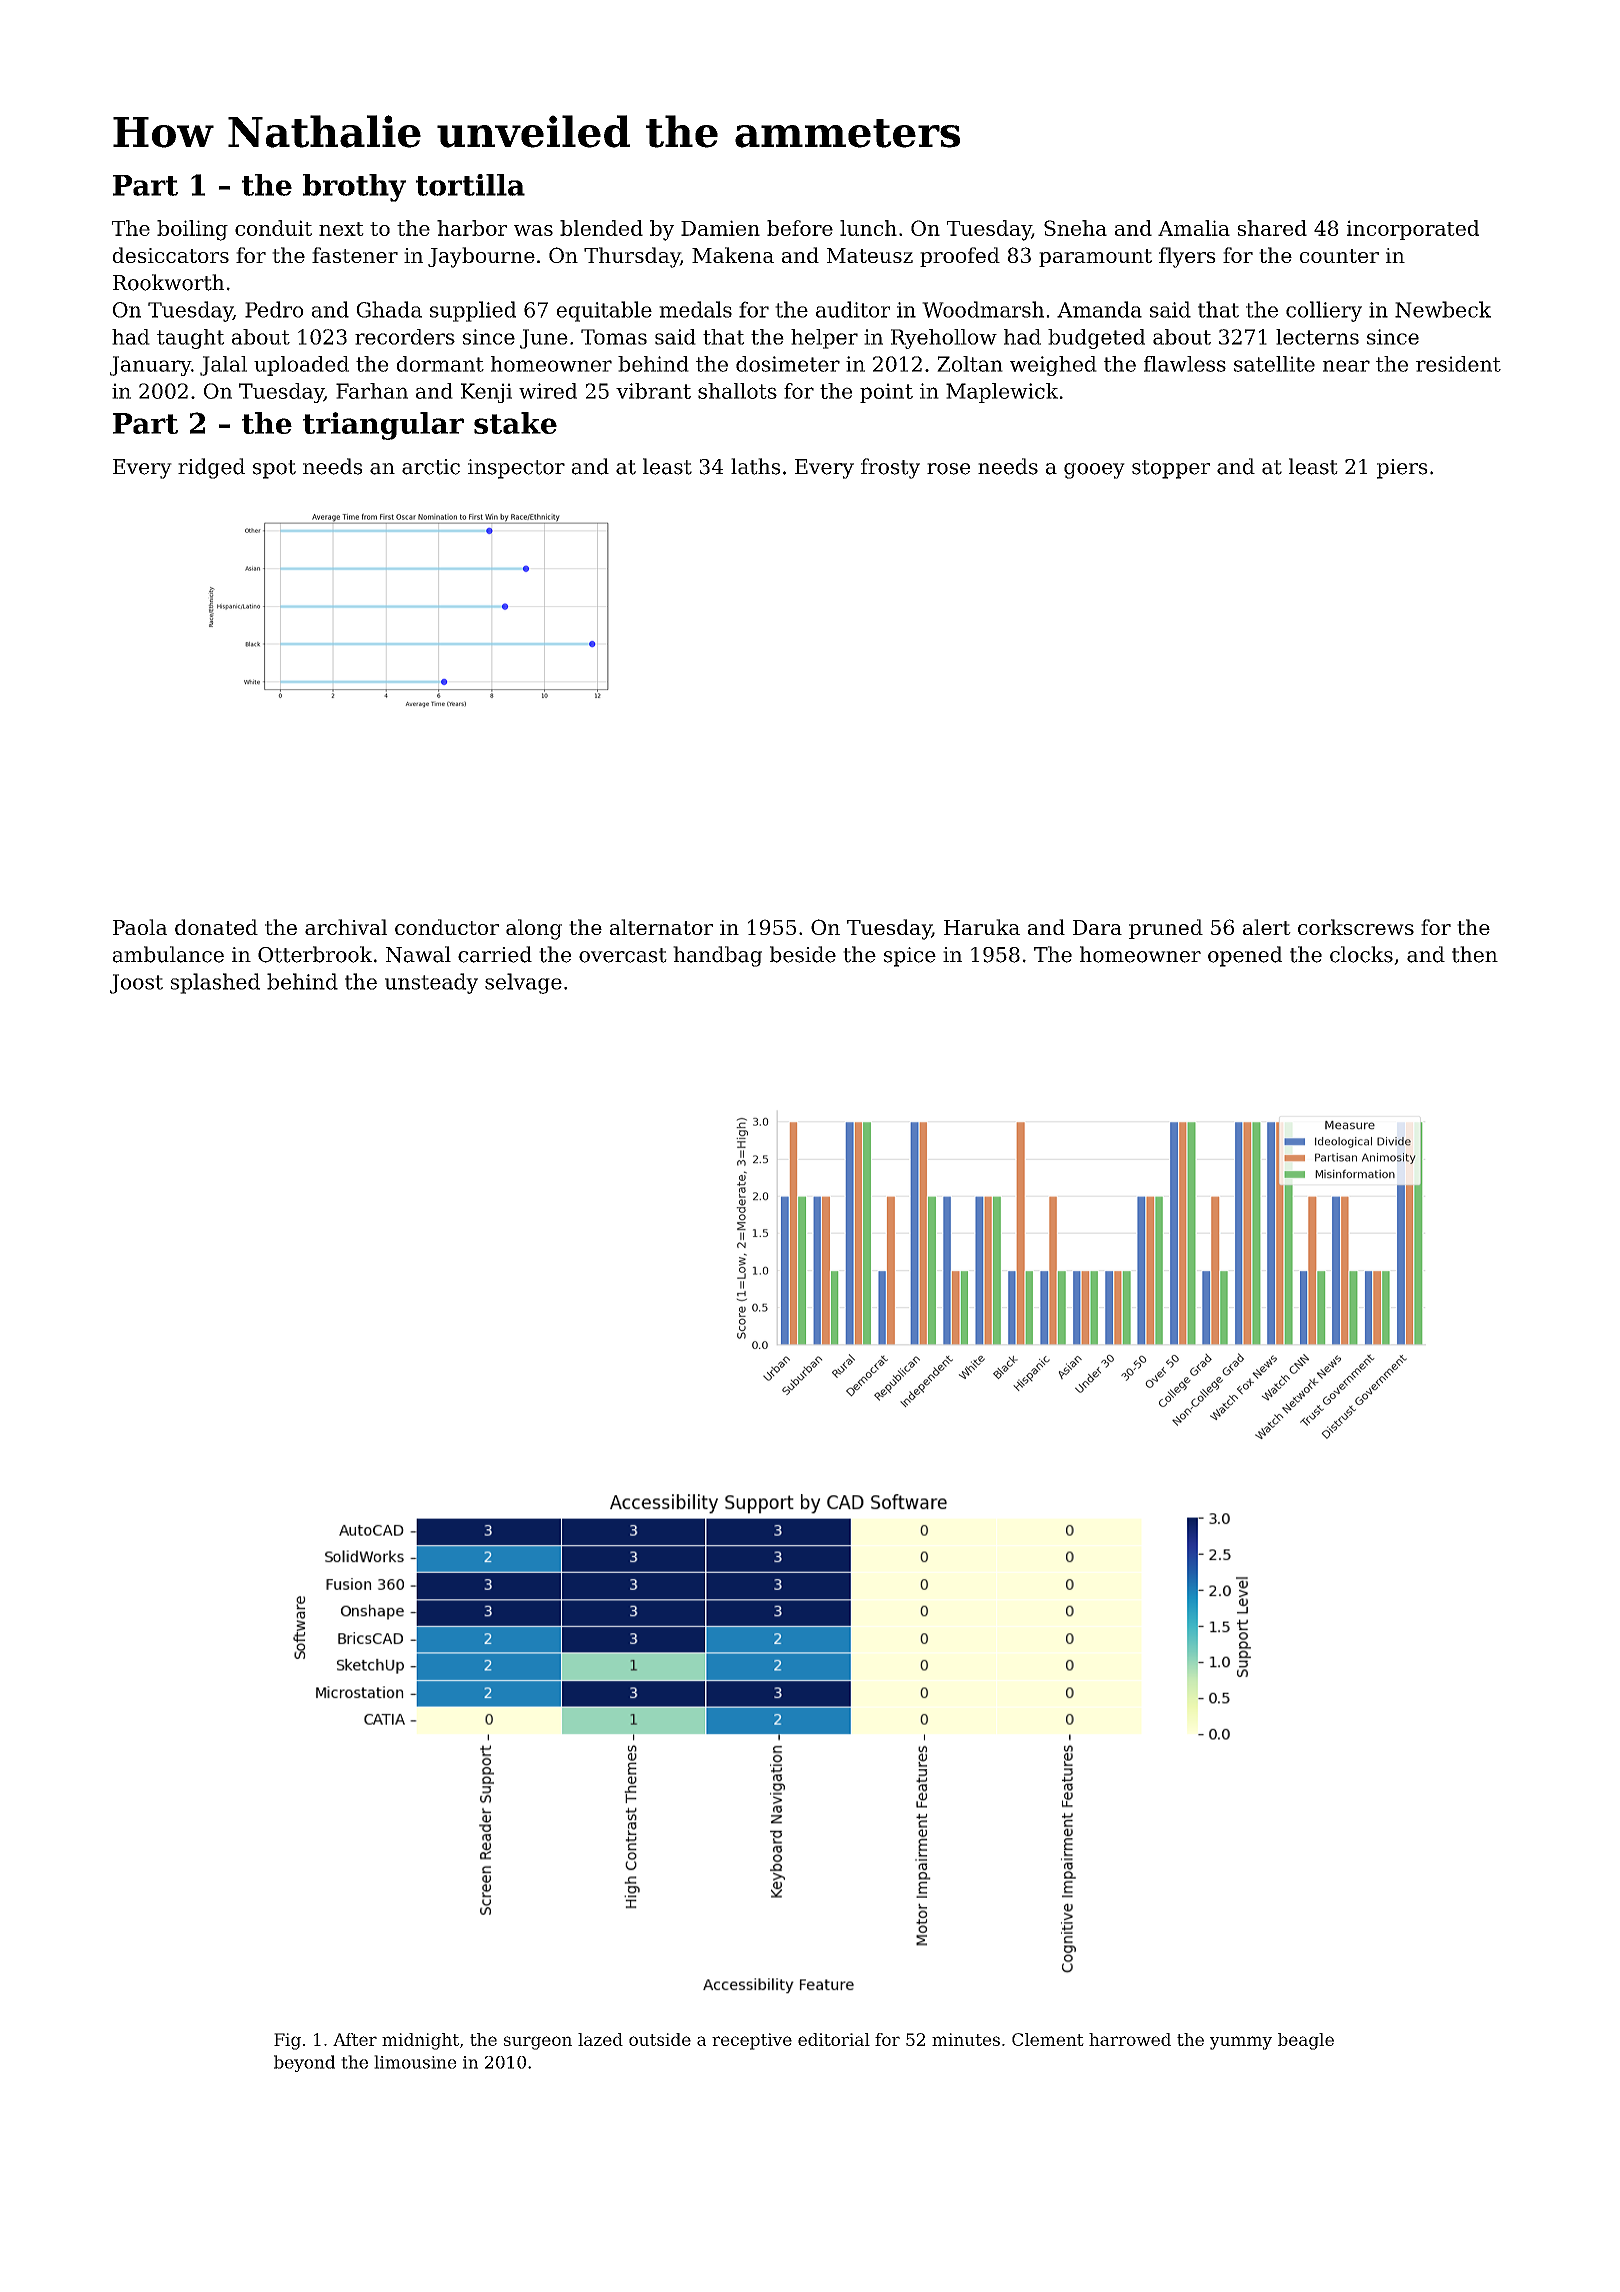 The image size is (1620, 2292). Describe the element at coordinates (140, 927) in the document. I see `Paola` at that location.
